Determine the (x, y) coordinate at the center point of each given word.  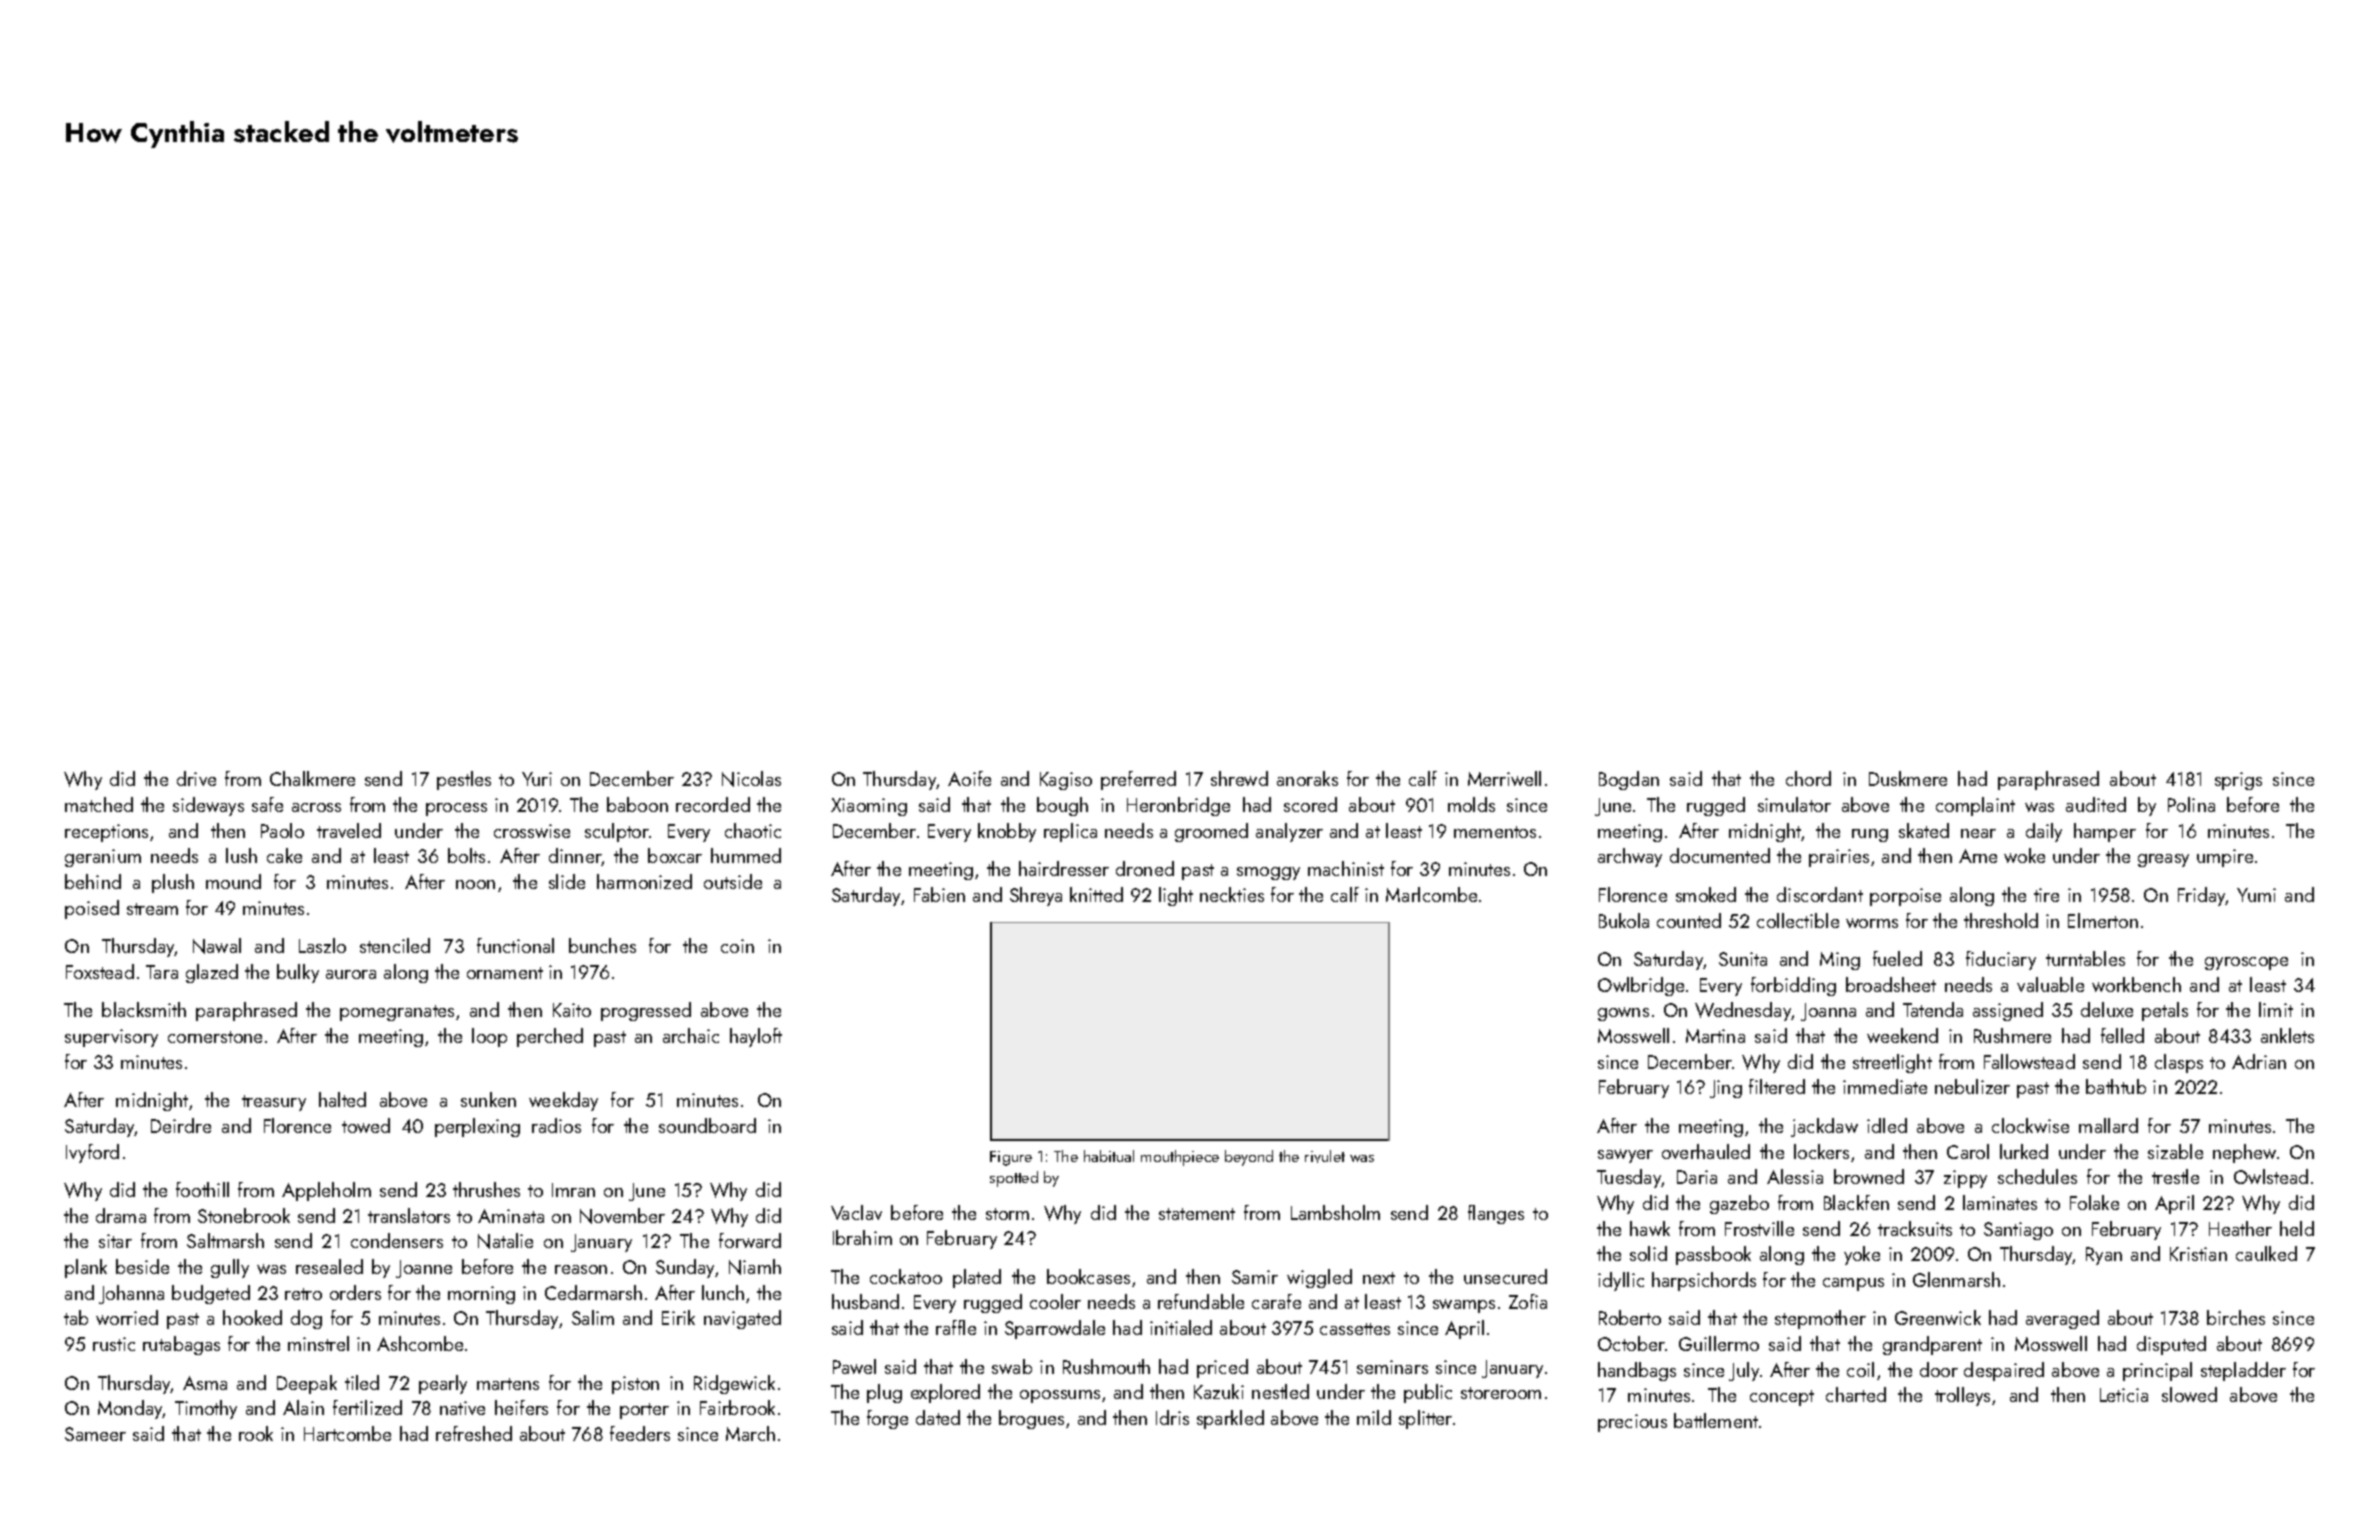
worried (127, 1317)
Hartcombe (347, 1433)
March (750, 1433)
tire (2046, 895)
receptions (106, 833)
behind (93, 881)
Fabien (939, 894)
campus (1853, 1284)
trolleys (1962, 1396)
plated (977, 1278)
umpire (2225, 858)
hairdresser (1064, 868)
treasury (274, 1103)
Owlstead (2271, 1176)
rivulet (1325, 1156)
